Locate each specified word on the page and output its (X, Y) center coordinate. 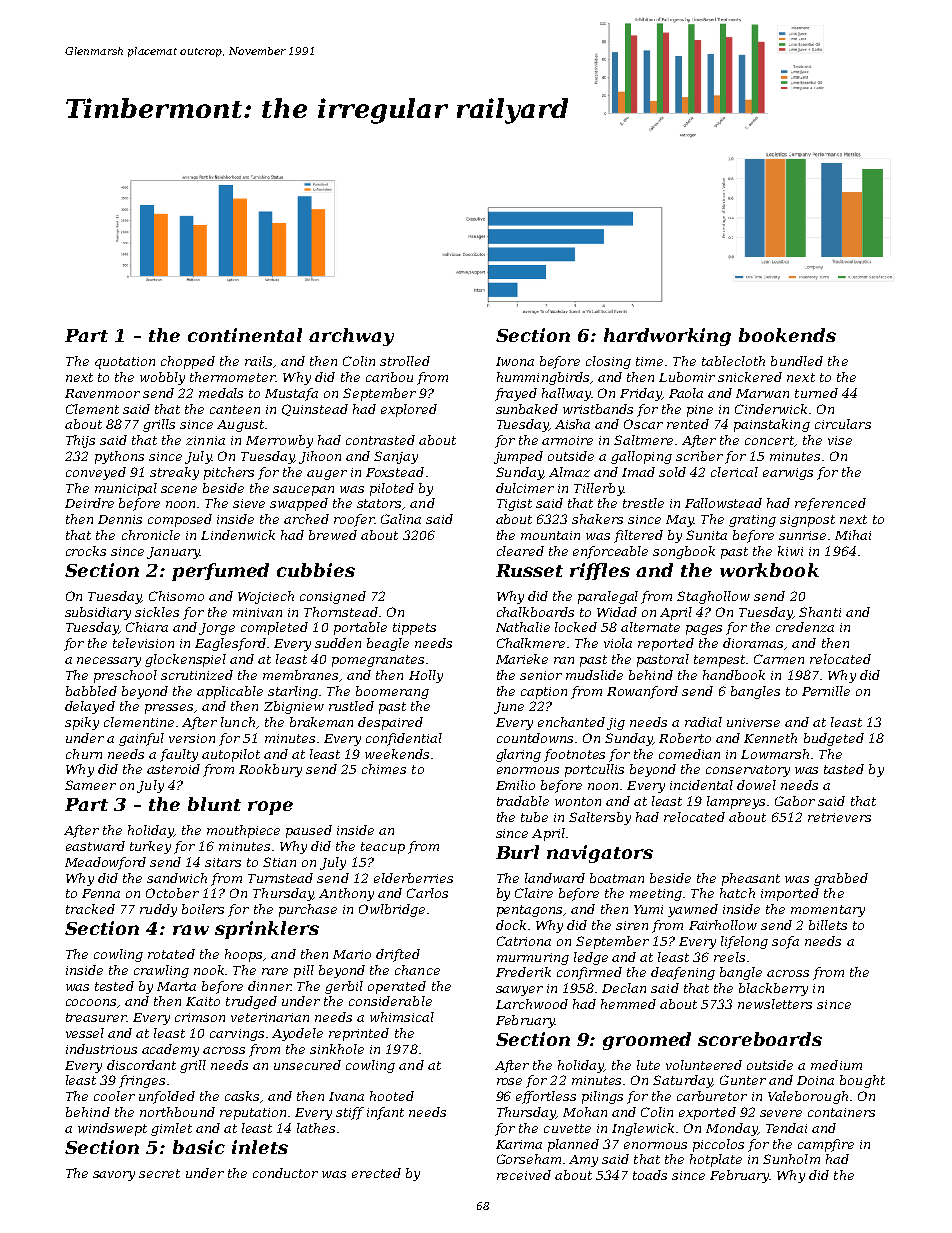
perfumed (220, 572)
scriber (699, 456)
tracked (90, 909)
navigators (600, 854)
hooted (392, 1096)
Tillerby (599, 489)
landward (555, 878)
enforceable (610, 552)
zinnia (205, 440)
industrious (101, 1049)
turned (816, 393)
